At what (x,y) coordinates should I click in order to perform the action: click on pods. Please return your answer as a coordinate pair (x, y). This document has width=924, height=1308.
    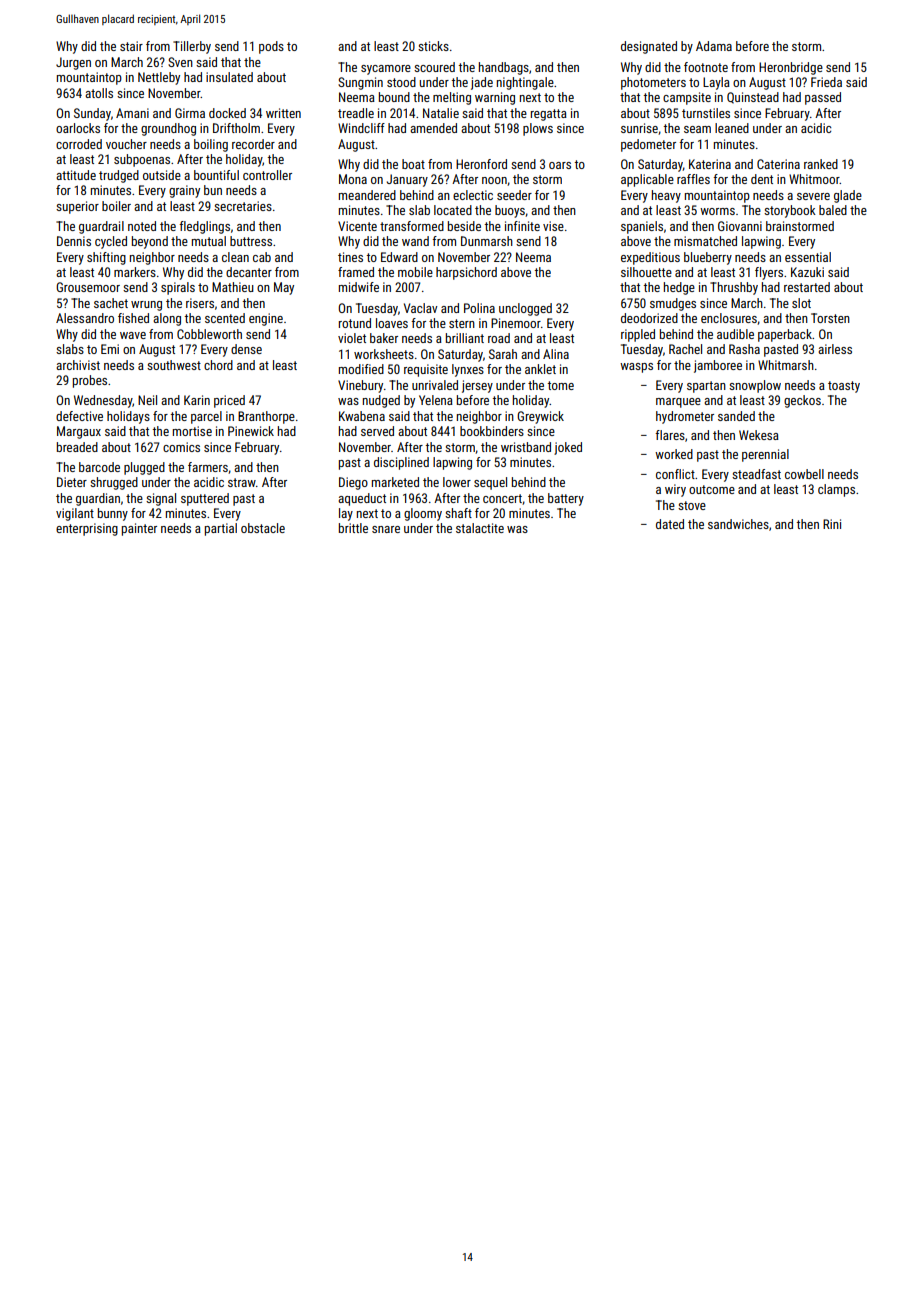
    Looking at the image, I should click on (271, 47).
